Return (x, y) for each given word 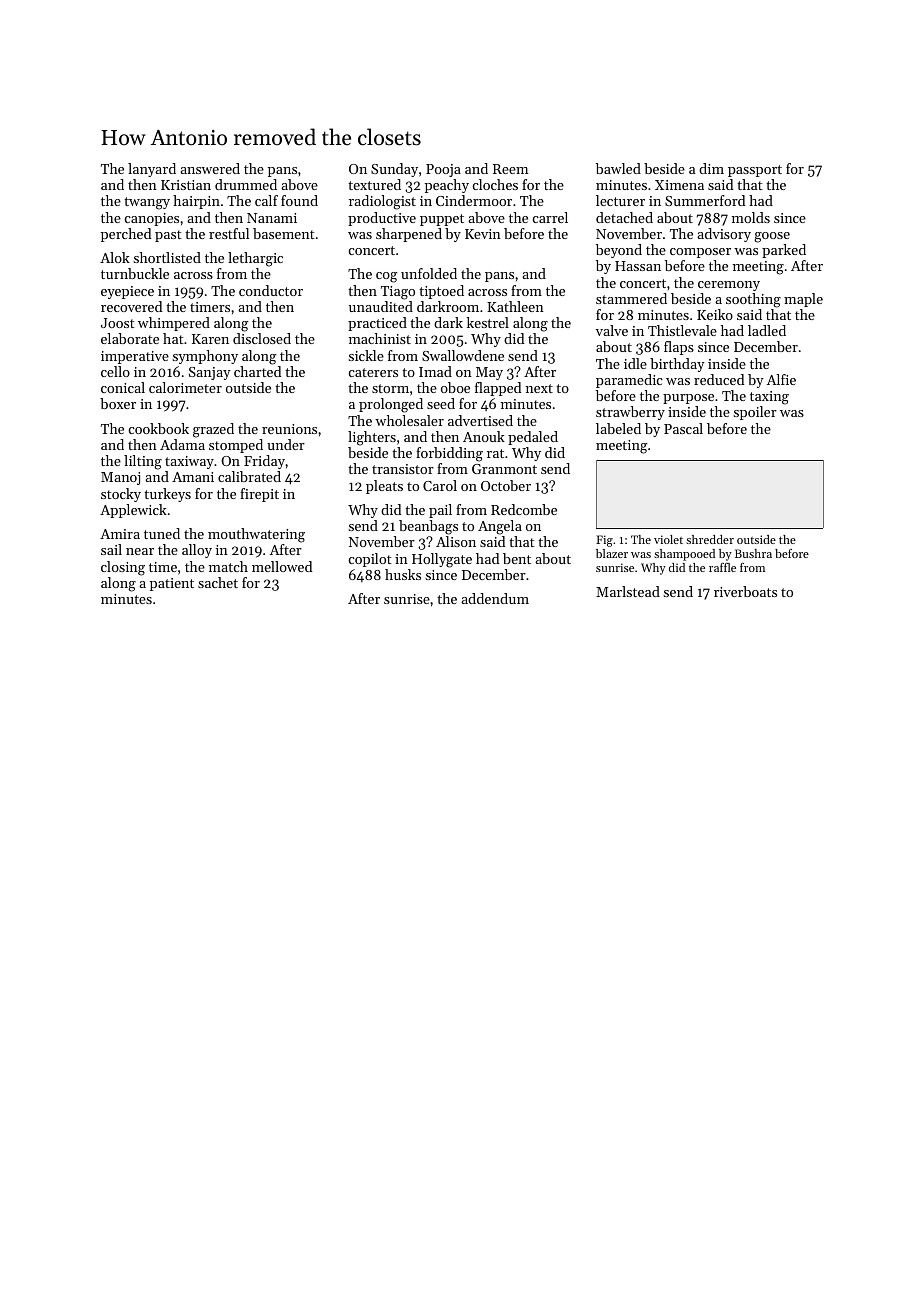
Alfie (781, 379)
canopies (152, 219)
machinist (380, 338)
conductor (271, 290)
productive (382, 219)
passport (755, 171)
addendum (495, 598)
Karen (210, 339)
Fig (604, 541)
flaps (679, 348)
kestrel (488, 322)
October (506, 485)
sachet (218, 582)
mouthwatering (256, 535)
